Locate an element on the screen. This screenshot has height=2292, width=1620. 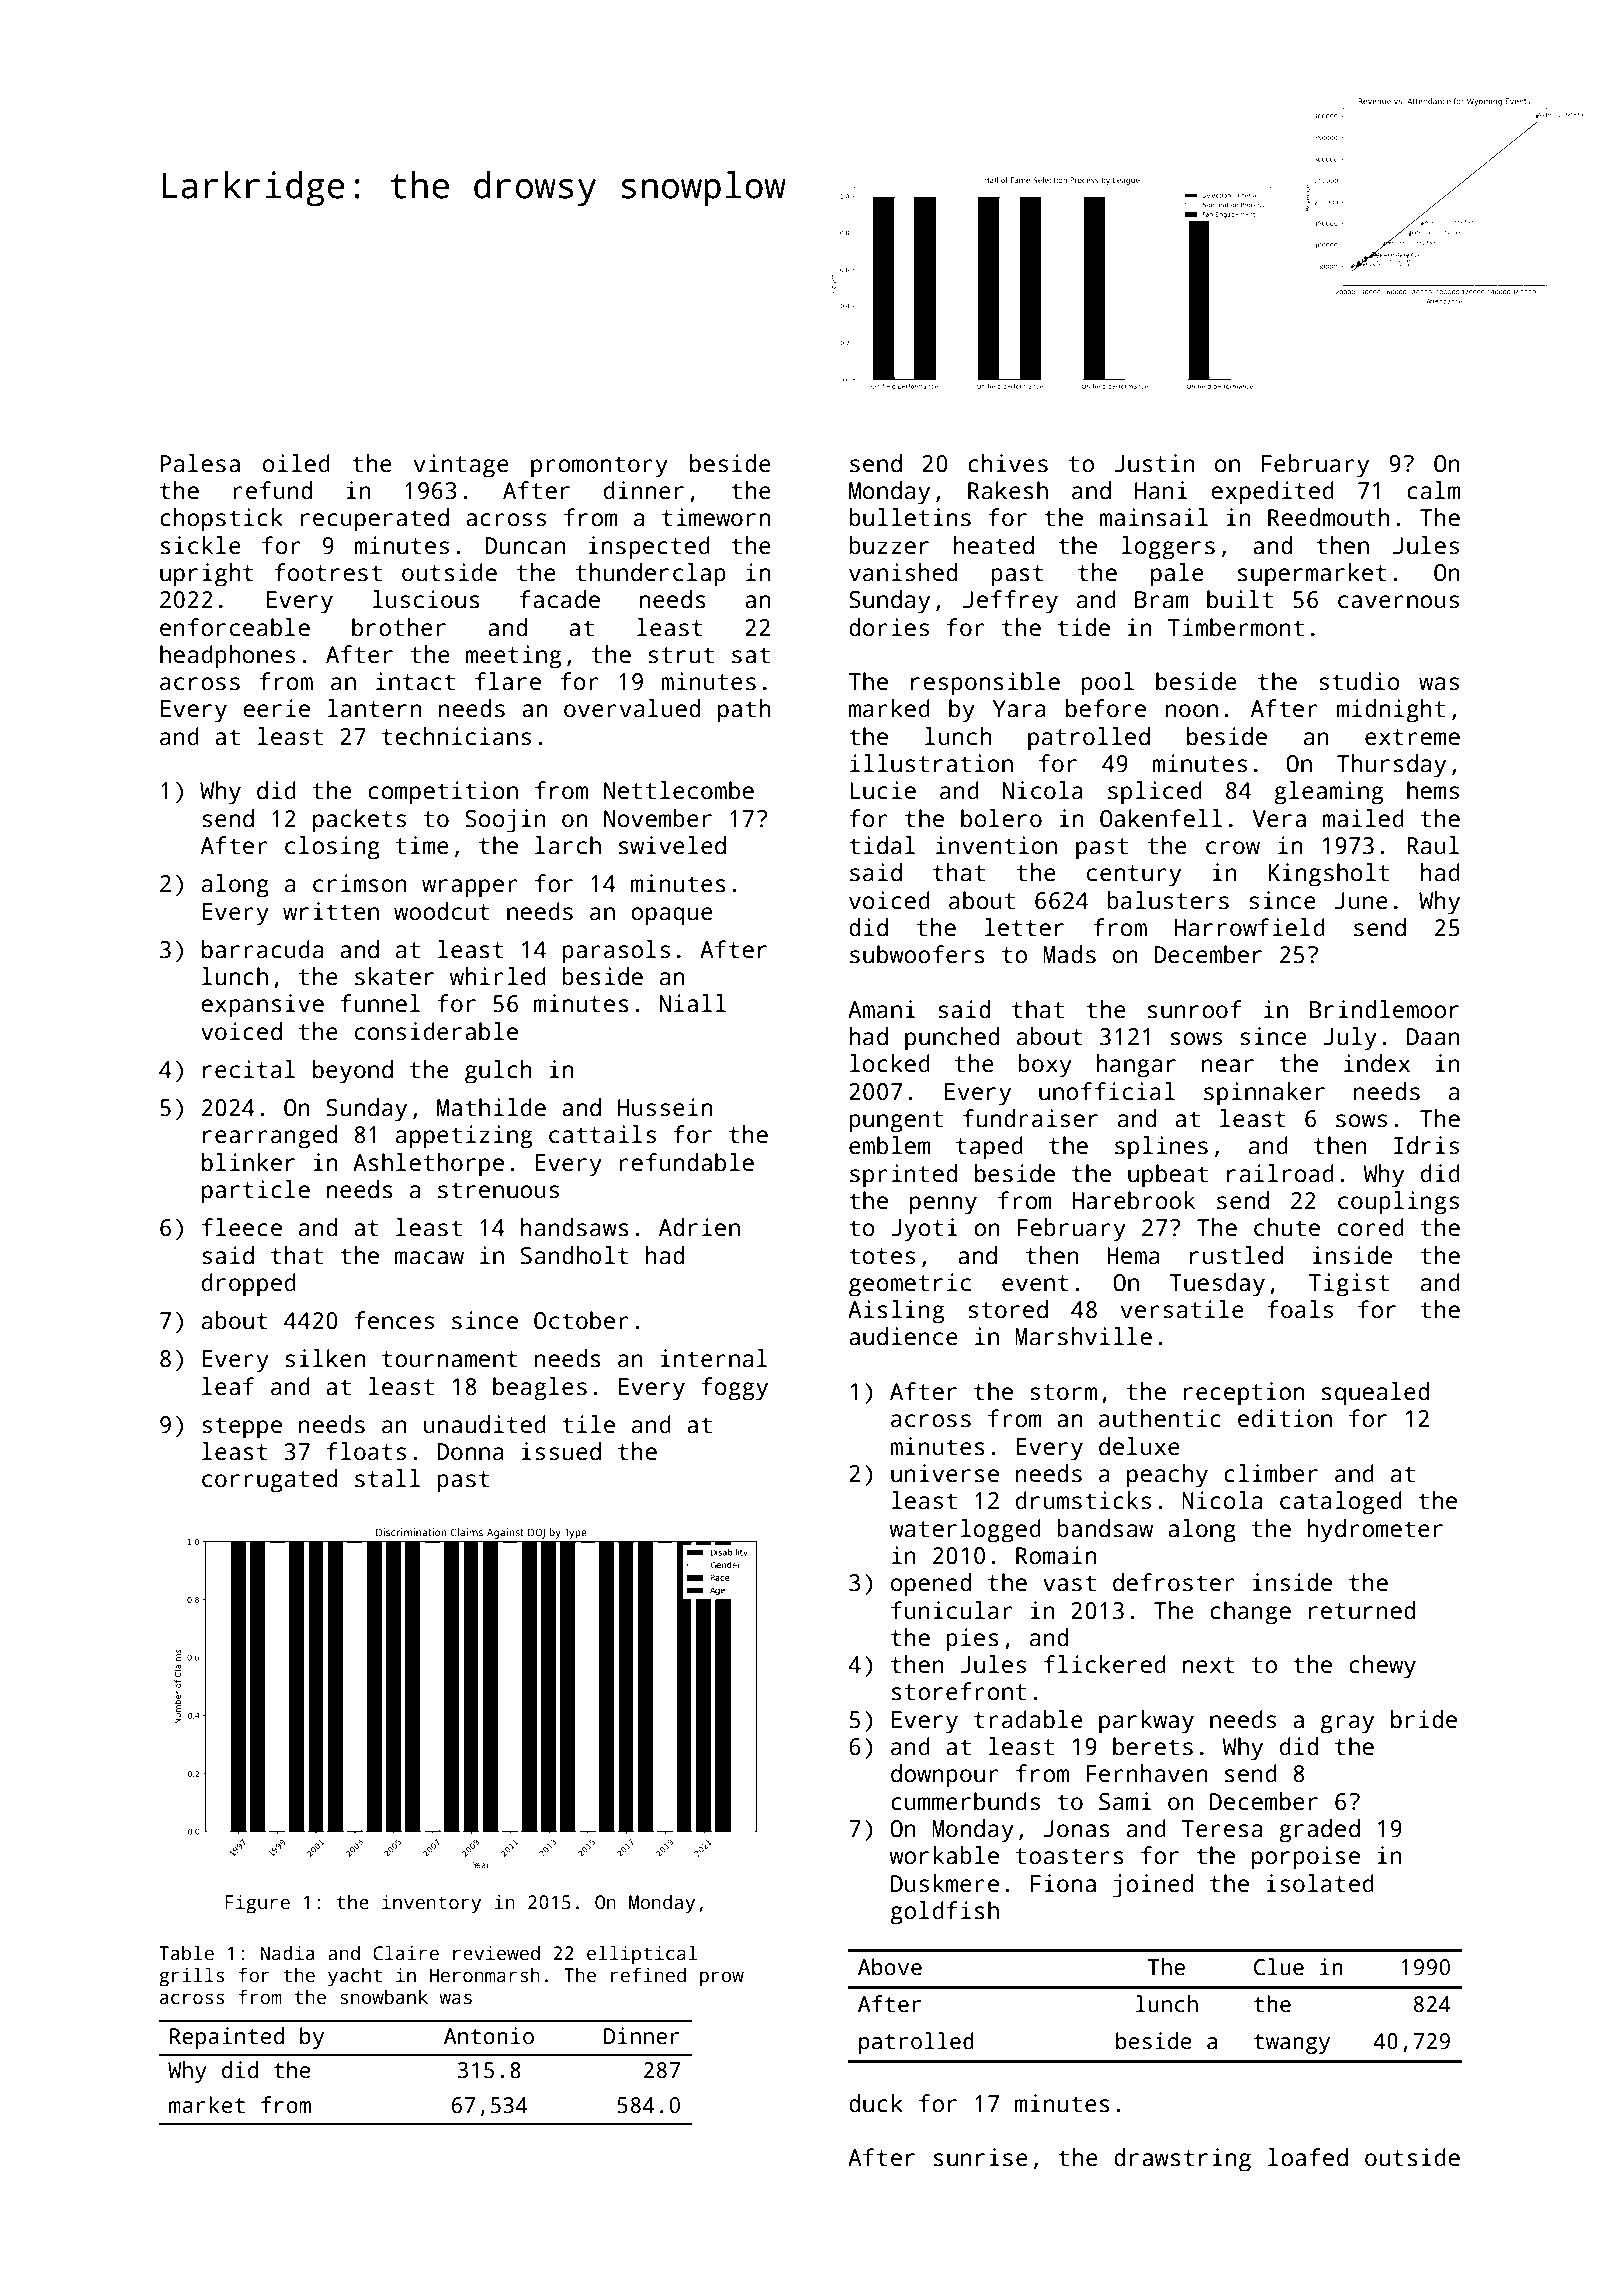
vintage is located at coordinates (461, 466).
